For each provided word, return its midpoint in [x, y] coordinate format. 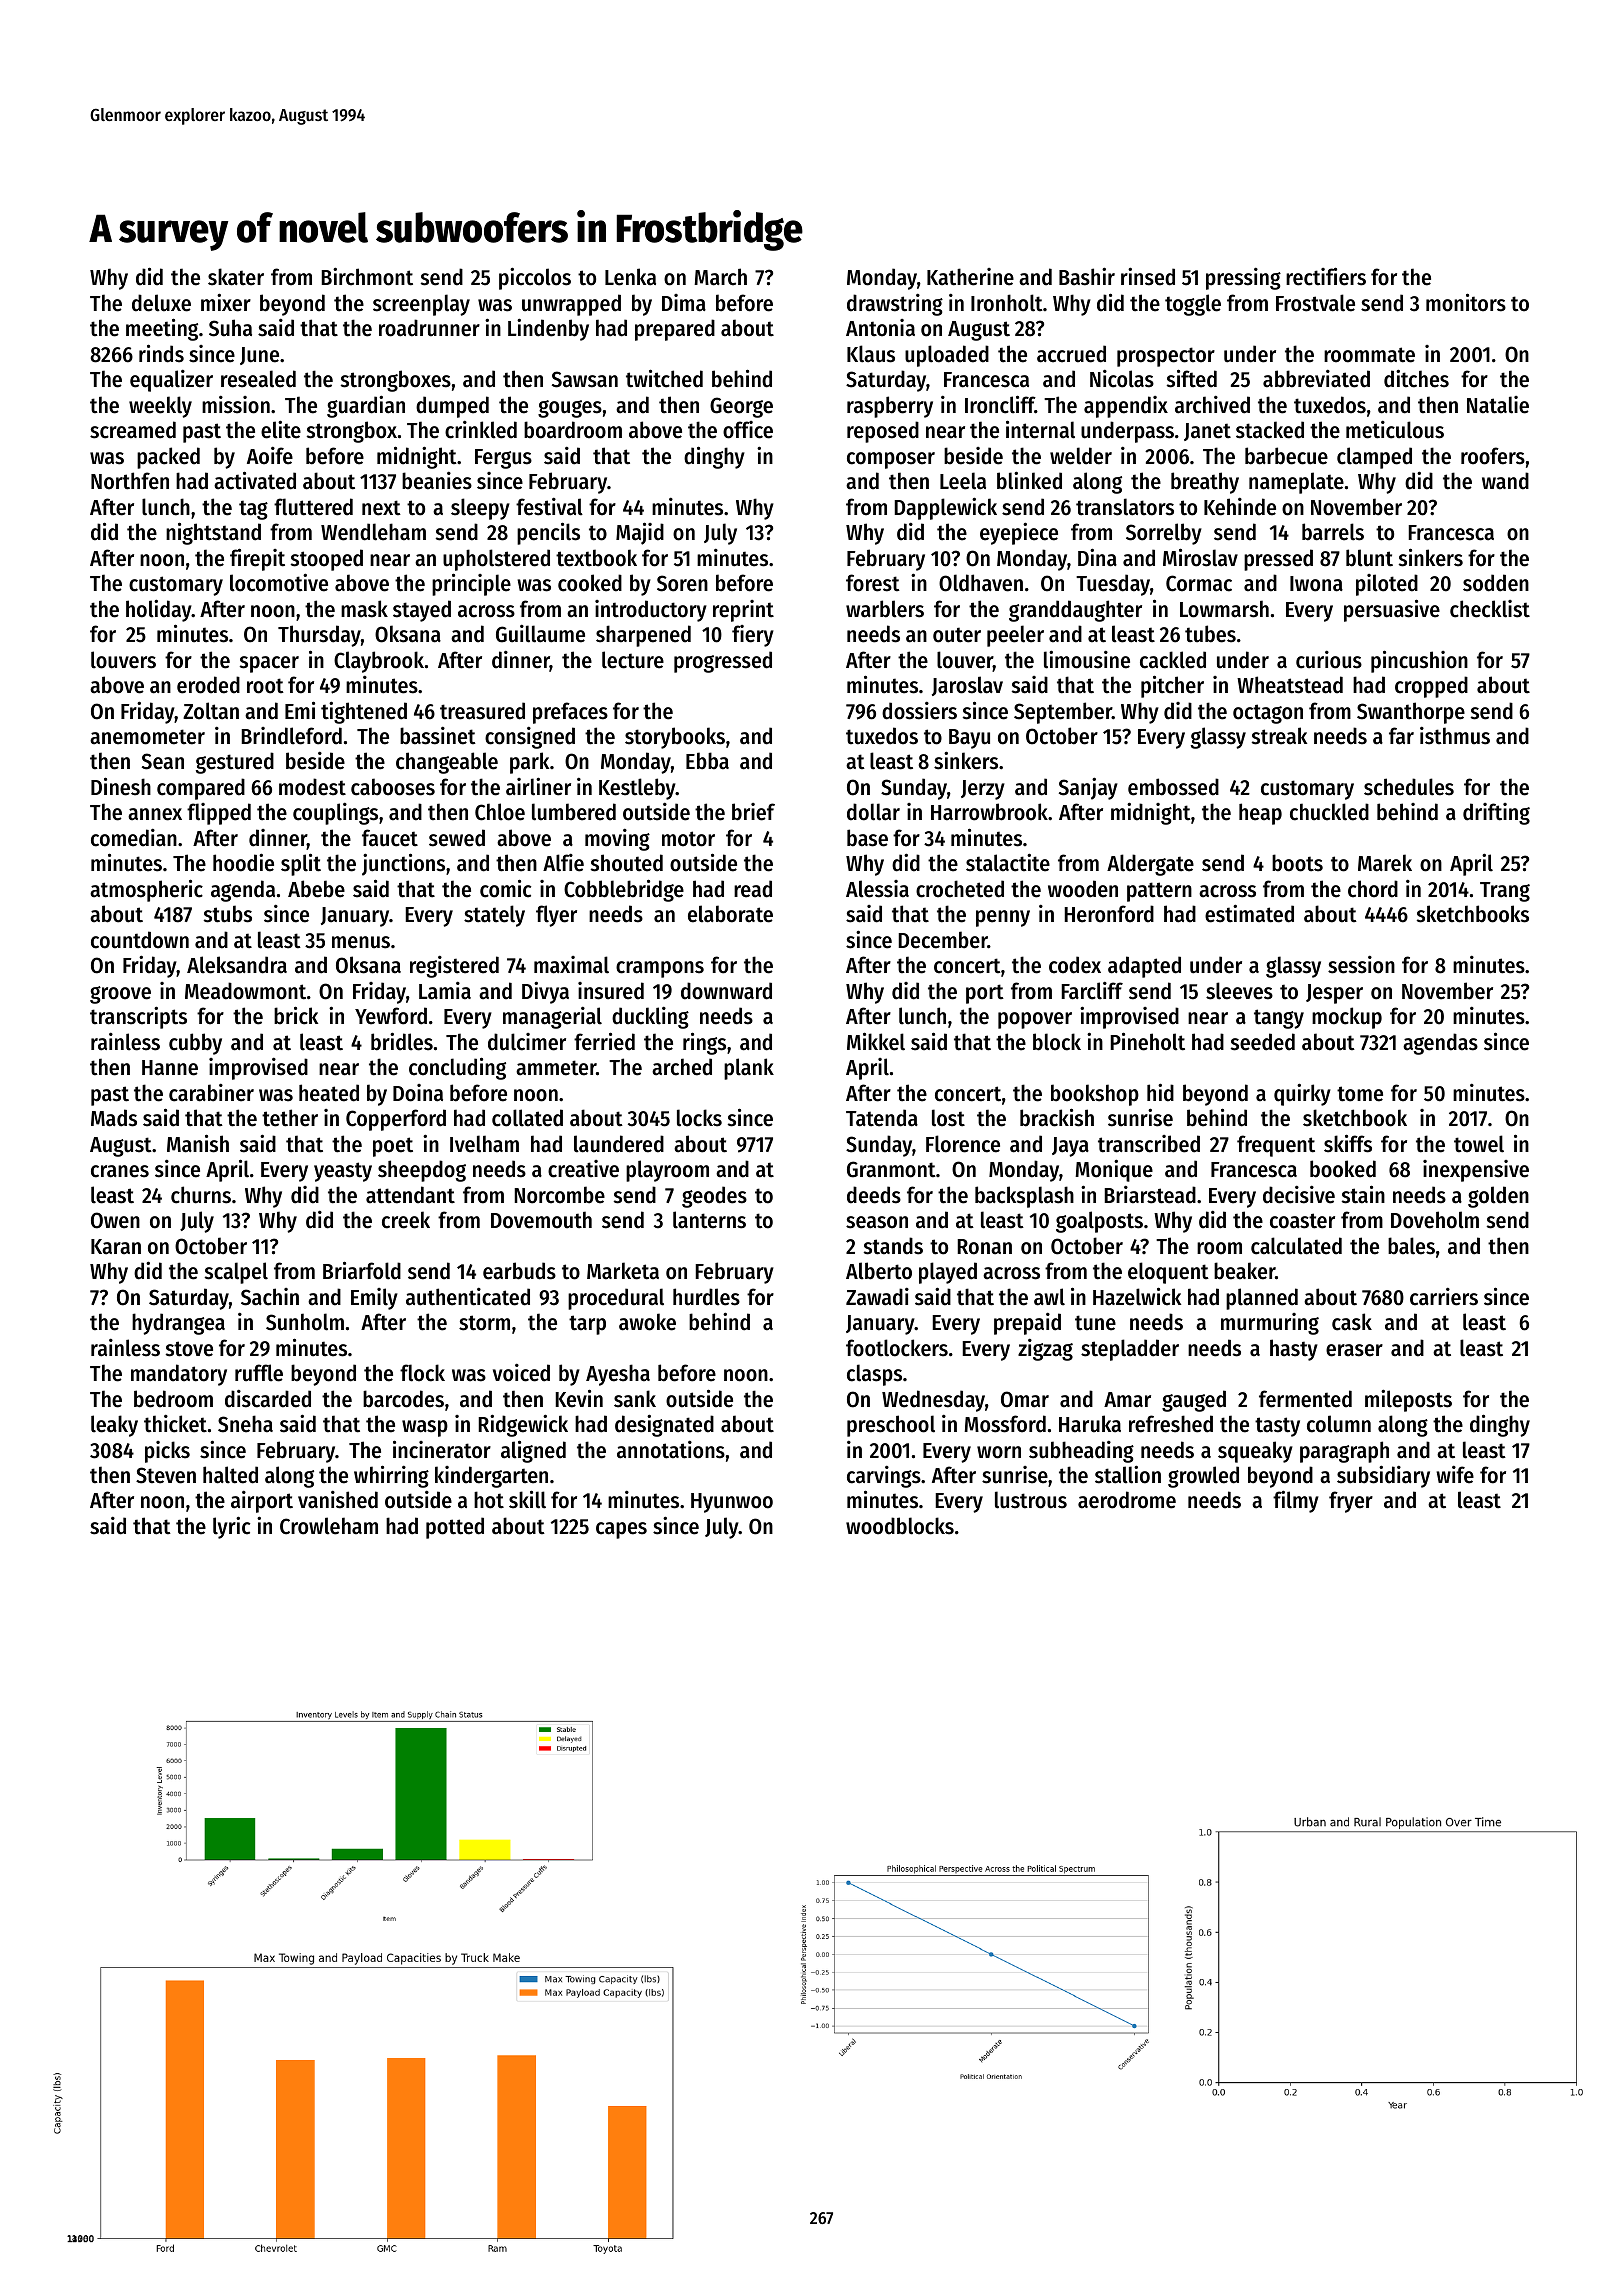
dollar [873, 812]
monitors [1466, 302]
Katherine [970, 277]
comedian [134, 838]
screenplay [421, 305]
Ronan [984, 1247]
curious [1329, 660]
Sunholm [305, 1322]
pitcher [1172, 686]
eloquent [1168, 1273]
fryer [1351, 1502]
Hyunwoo [732, 1503]
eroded [208, 685]
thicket [175, 1424]
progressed [723, 662]
